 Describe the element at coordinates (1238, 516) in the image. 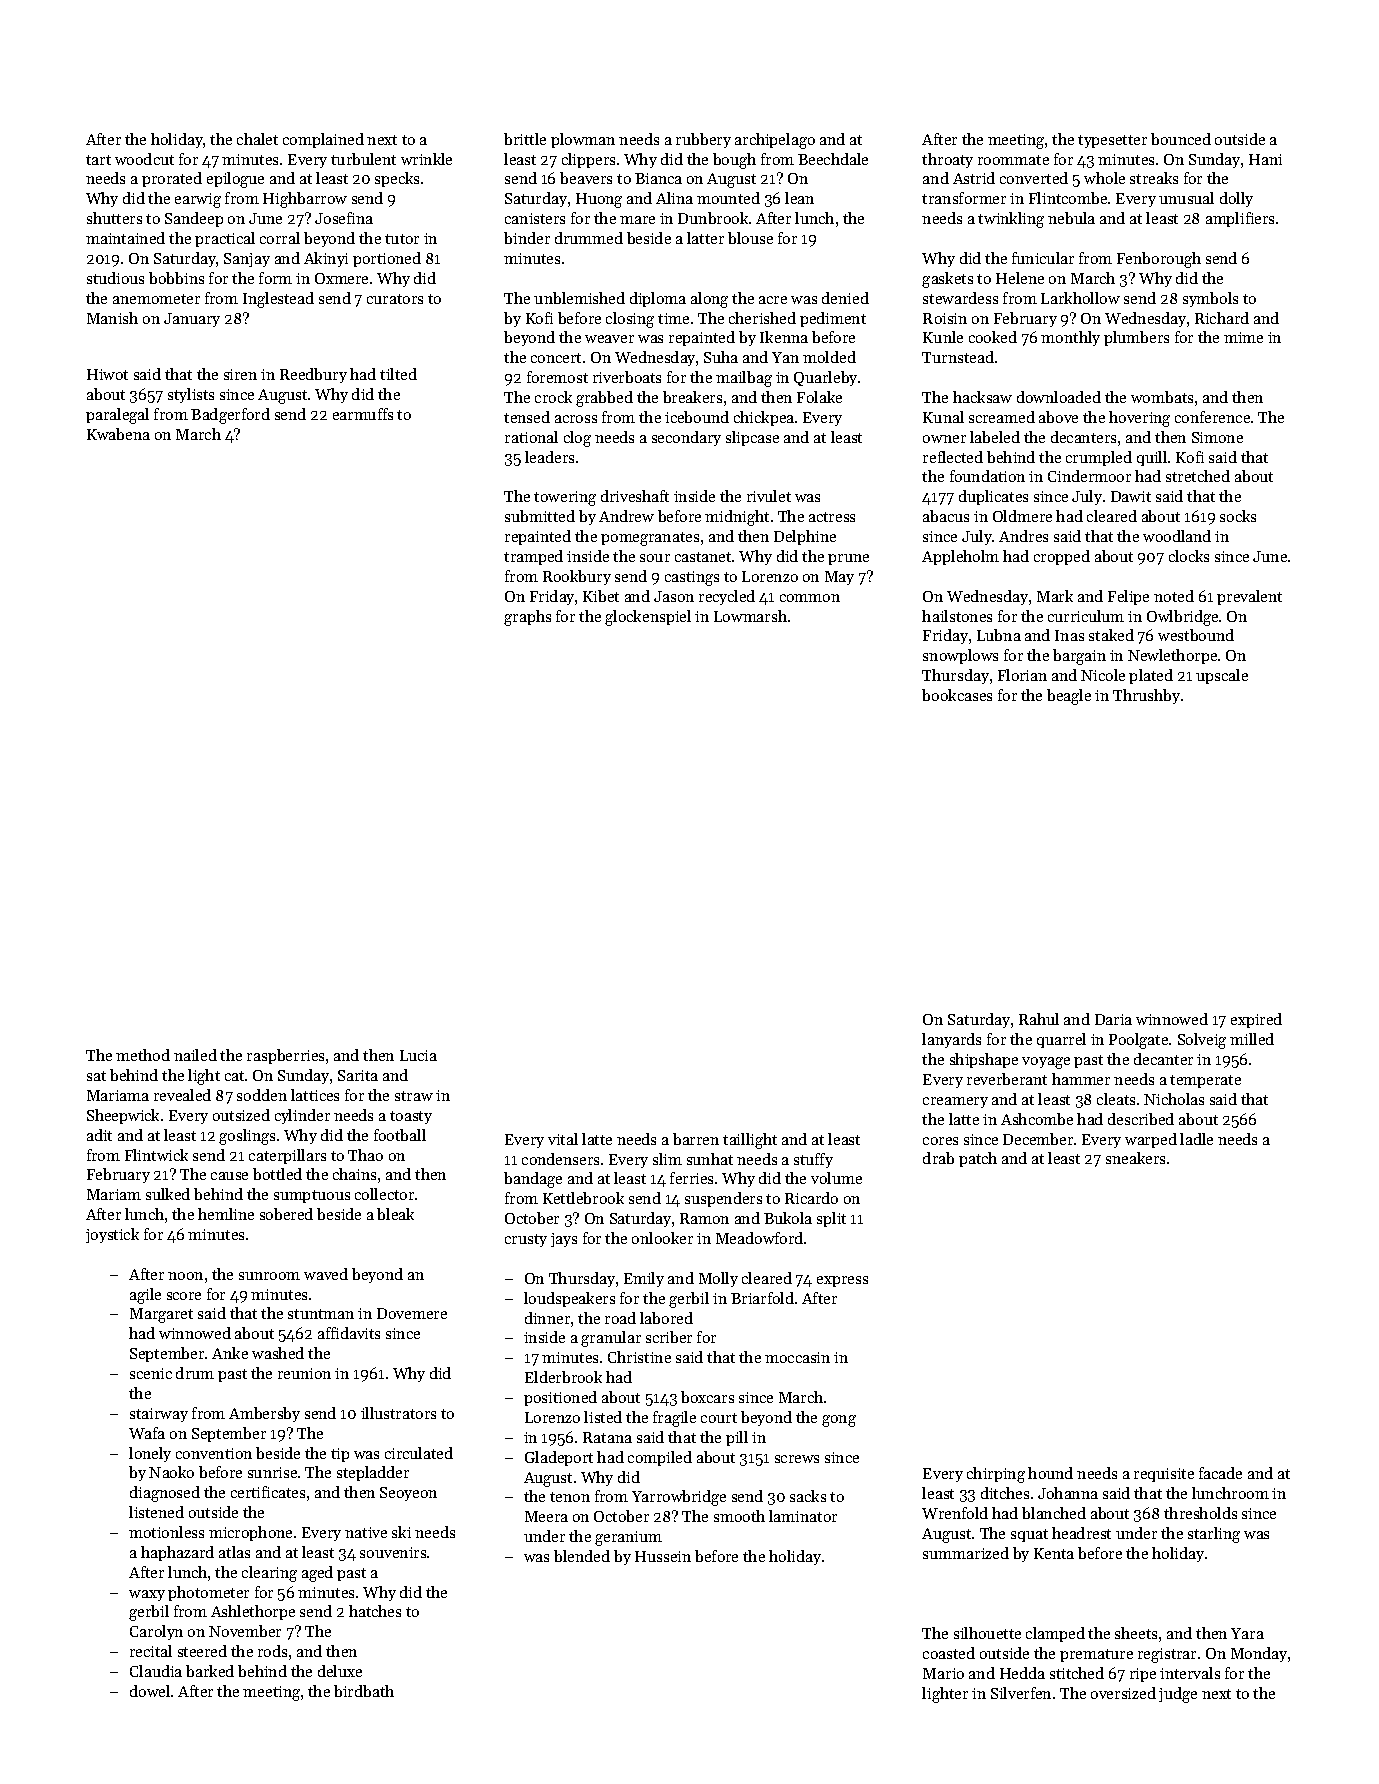

I see `socks` at that location.
